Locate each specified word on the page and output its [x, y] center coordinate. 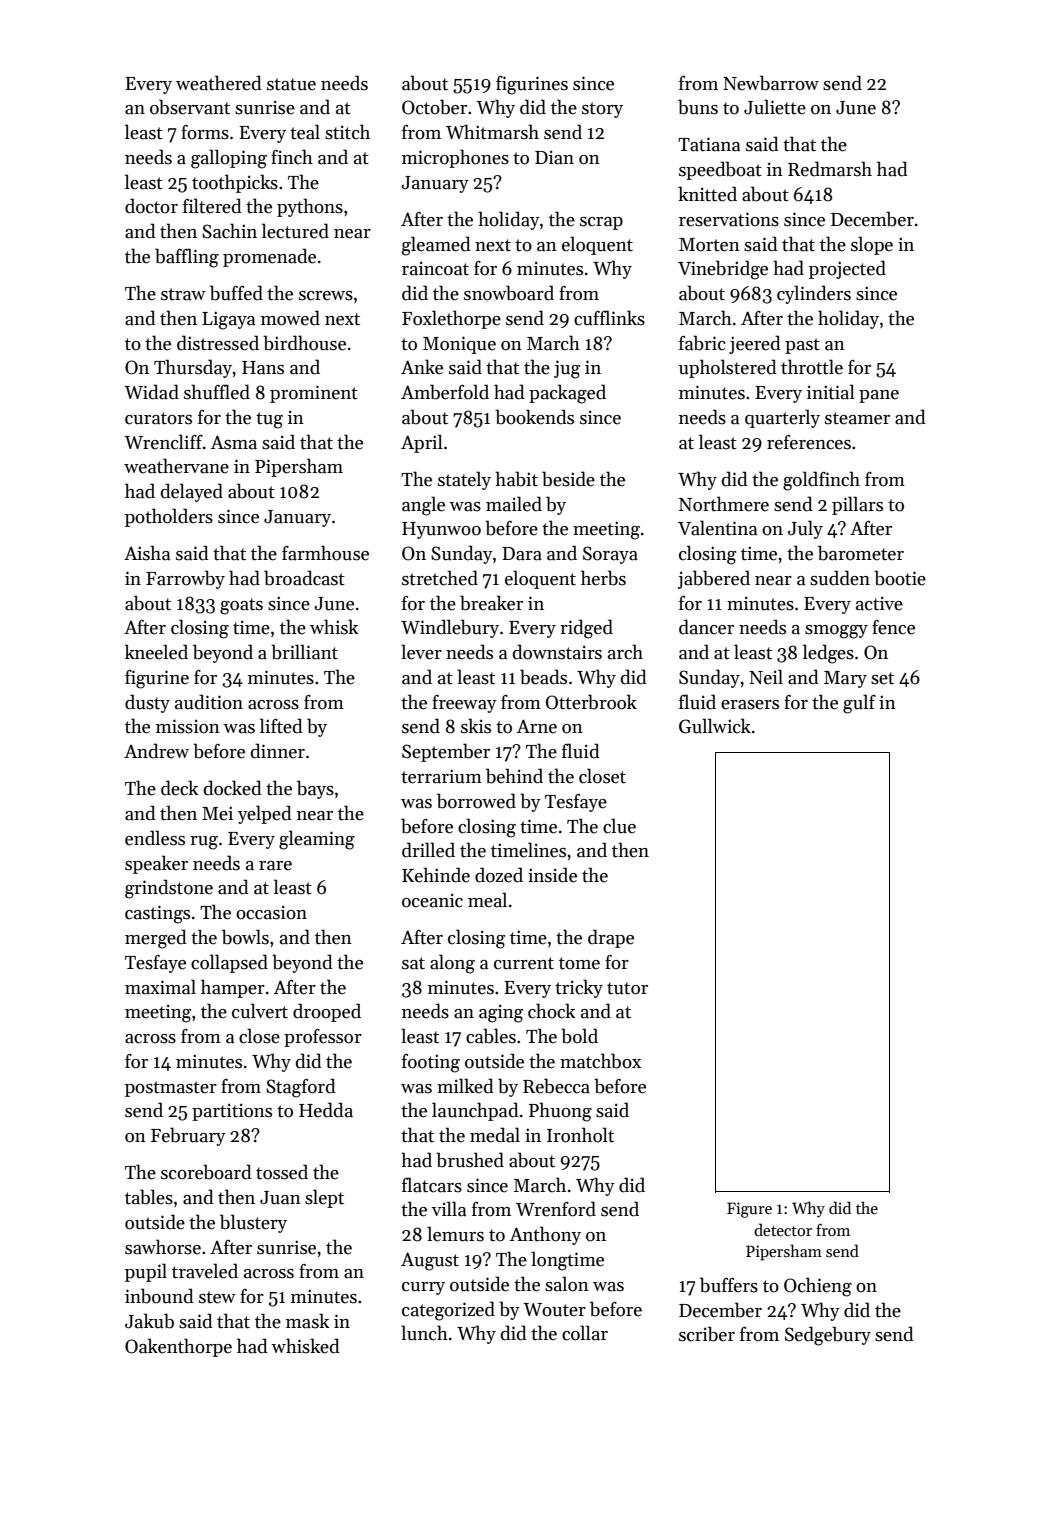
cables [491, 1036]
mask [307, 1321]
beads [543, 677]
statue [291, 84]
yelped [265, 814]
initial [831, 392]
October [434, 107]
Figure [749, 1210]
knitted [707, 194]
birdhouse [304, 343]
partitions [232, 1112]
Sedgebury [828, 1336]
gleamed [436, 246]
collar [585, 1333]
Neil [766, 677]
